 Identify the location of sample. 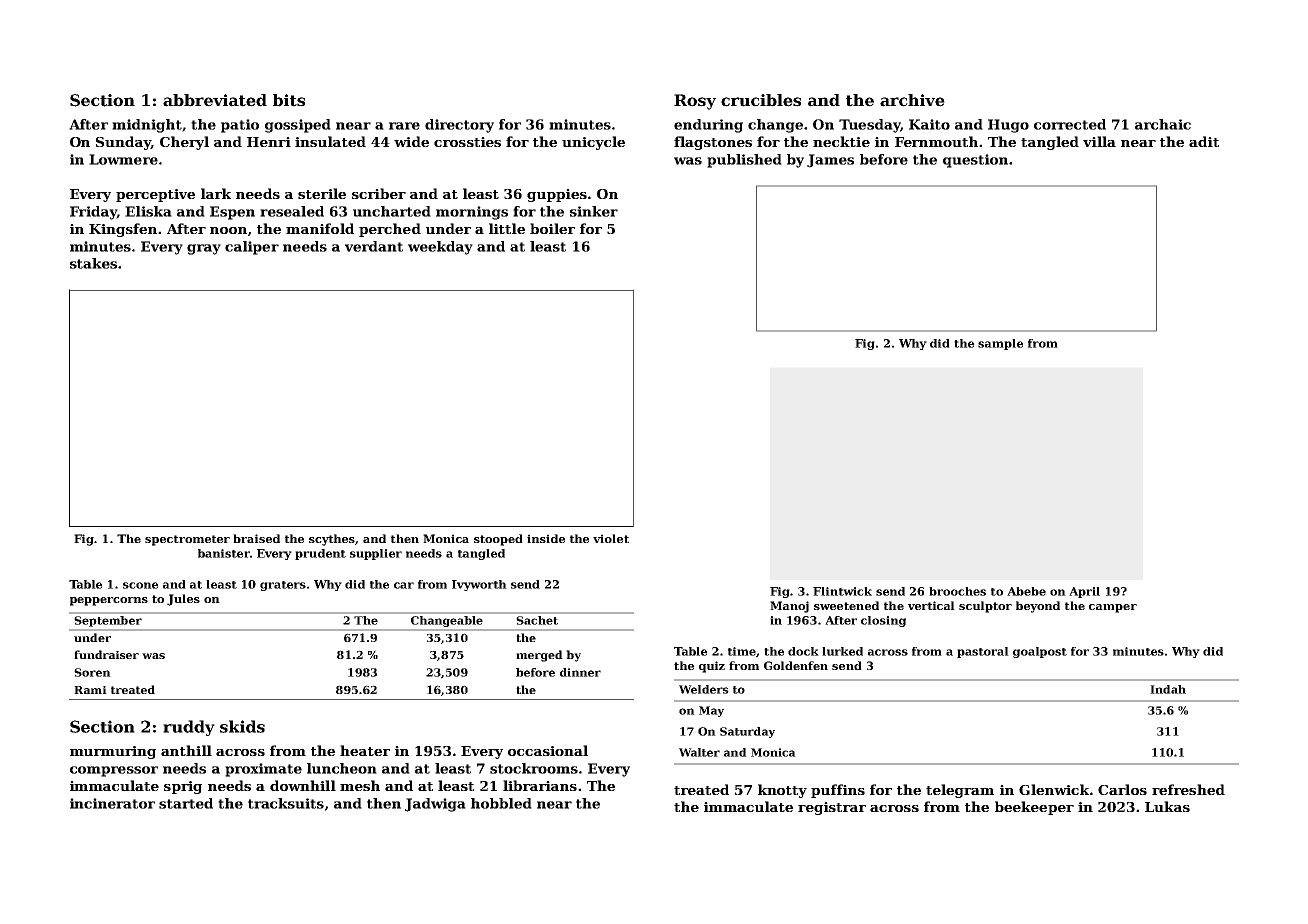
(1000, 344).
